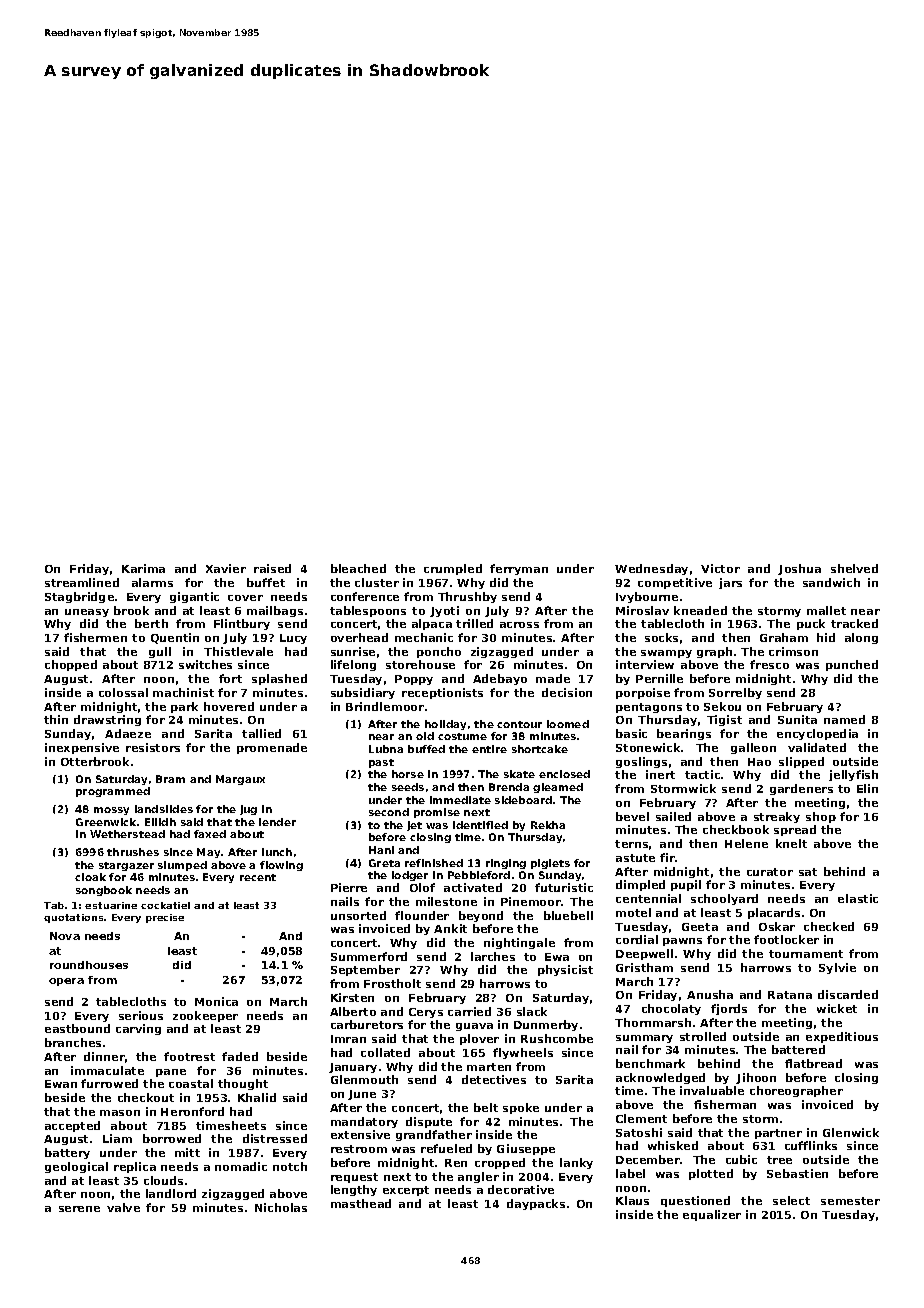  Describe the element at coordinates (71, 665) in the screenshot. I see `chopped` at that location.
